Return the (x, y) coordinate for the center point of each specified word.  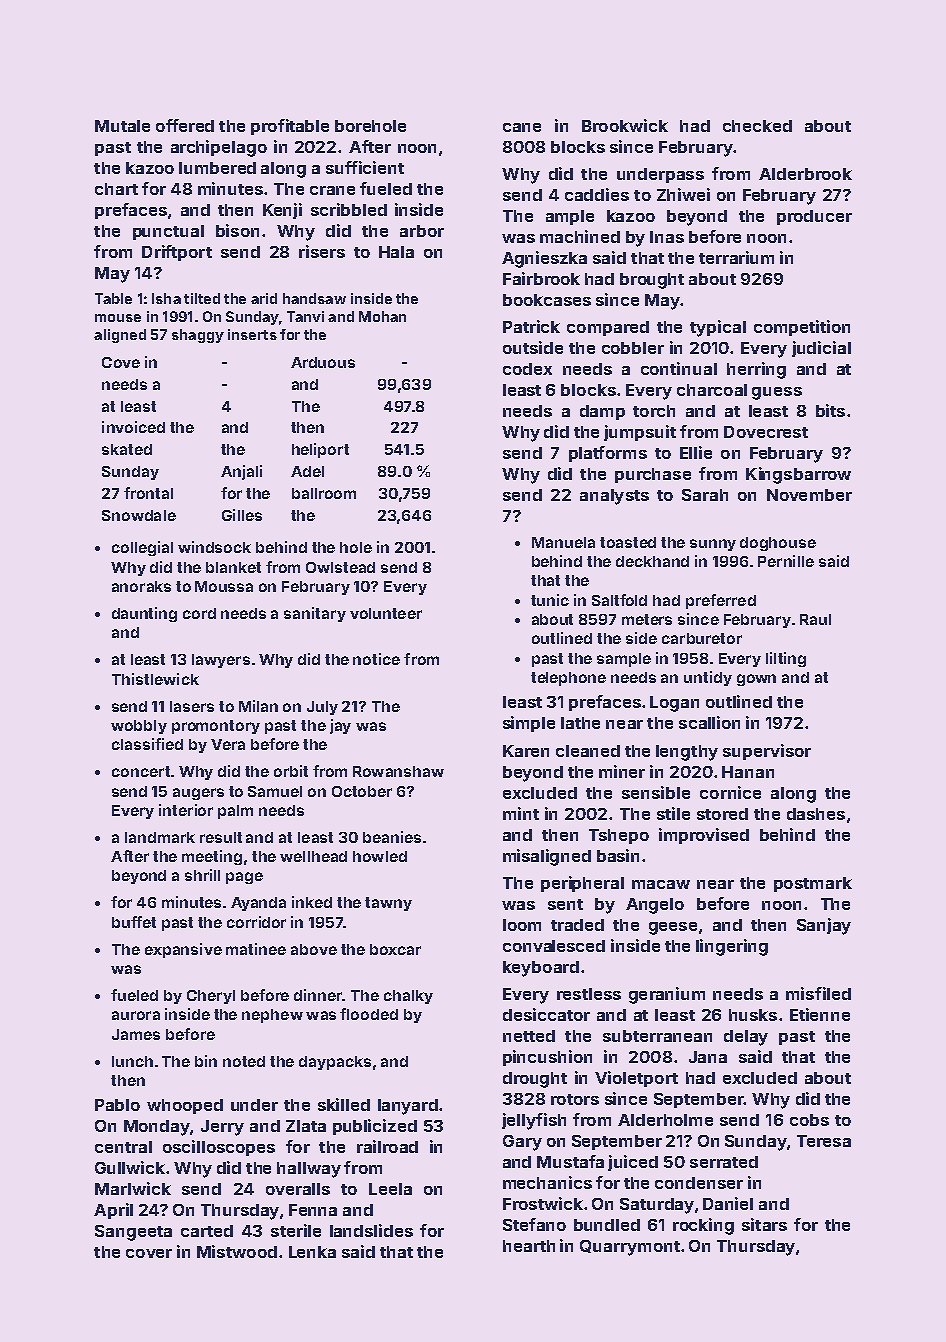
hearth (529, 1246)
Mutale (122, 126)
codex (527, 369)
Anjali (241, 472)
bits (830, 410)
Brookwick (625, 125)
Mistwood (237, 1251)
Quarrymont (630, 1248)
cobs (809, 1120)
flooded (369, 1014)
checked (757, 126)
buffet (134, 922)
